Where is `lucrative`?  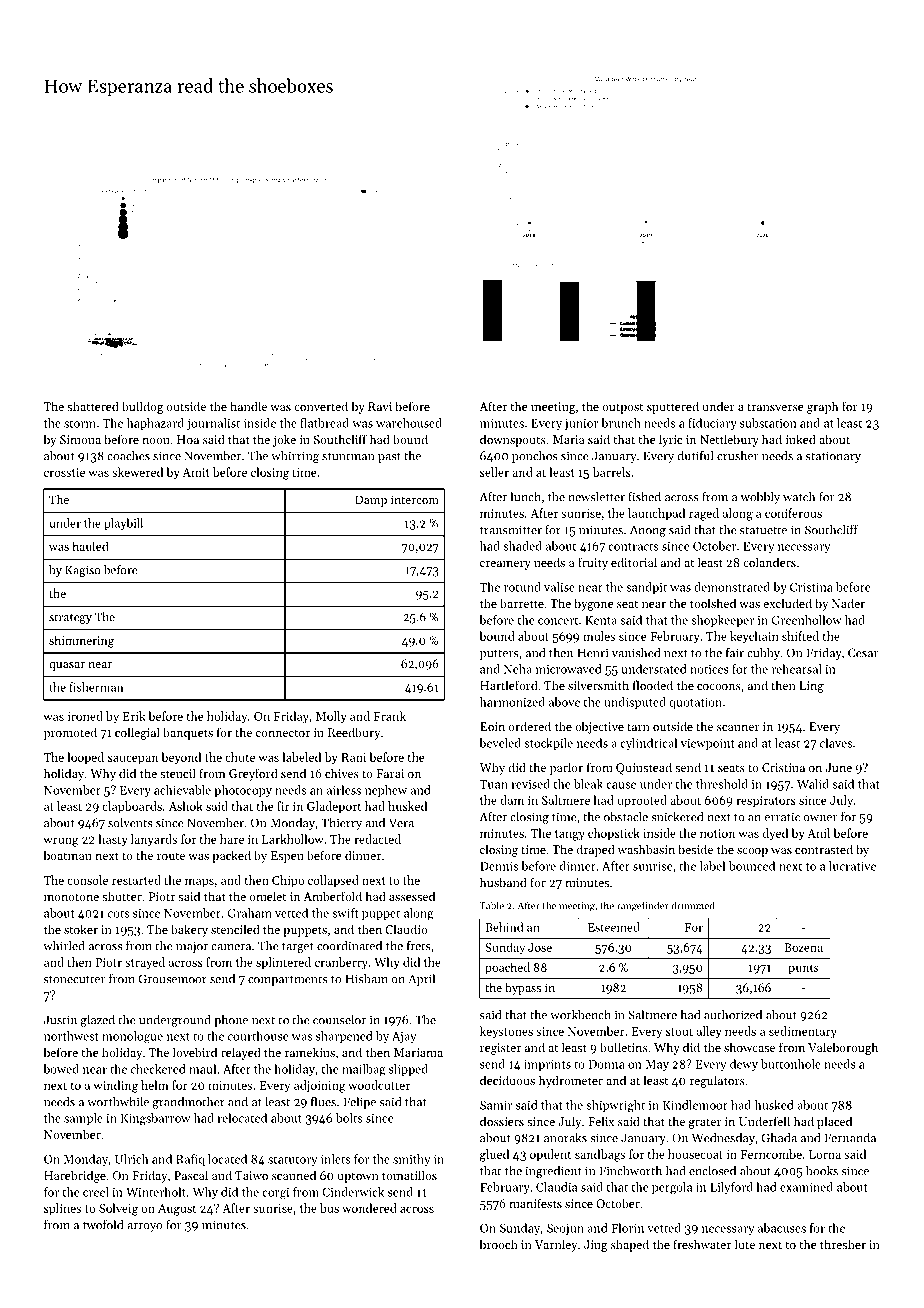 lucrative is located at coordinates (852, 866).
